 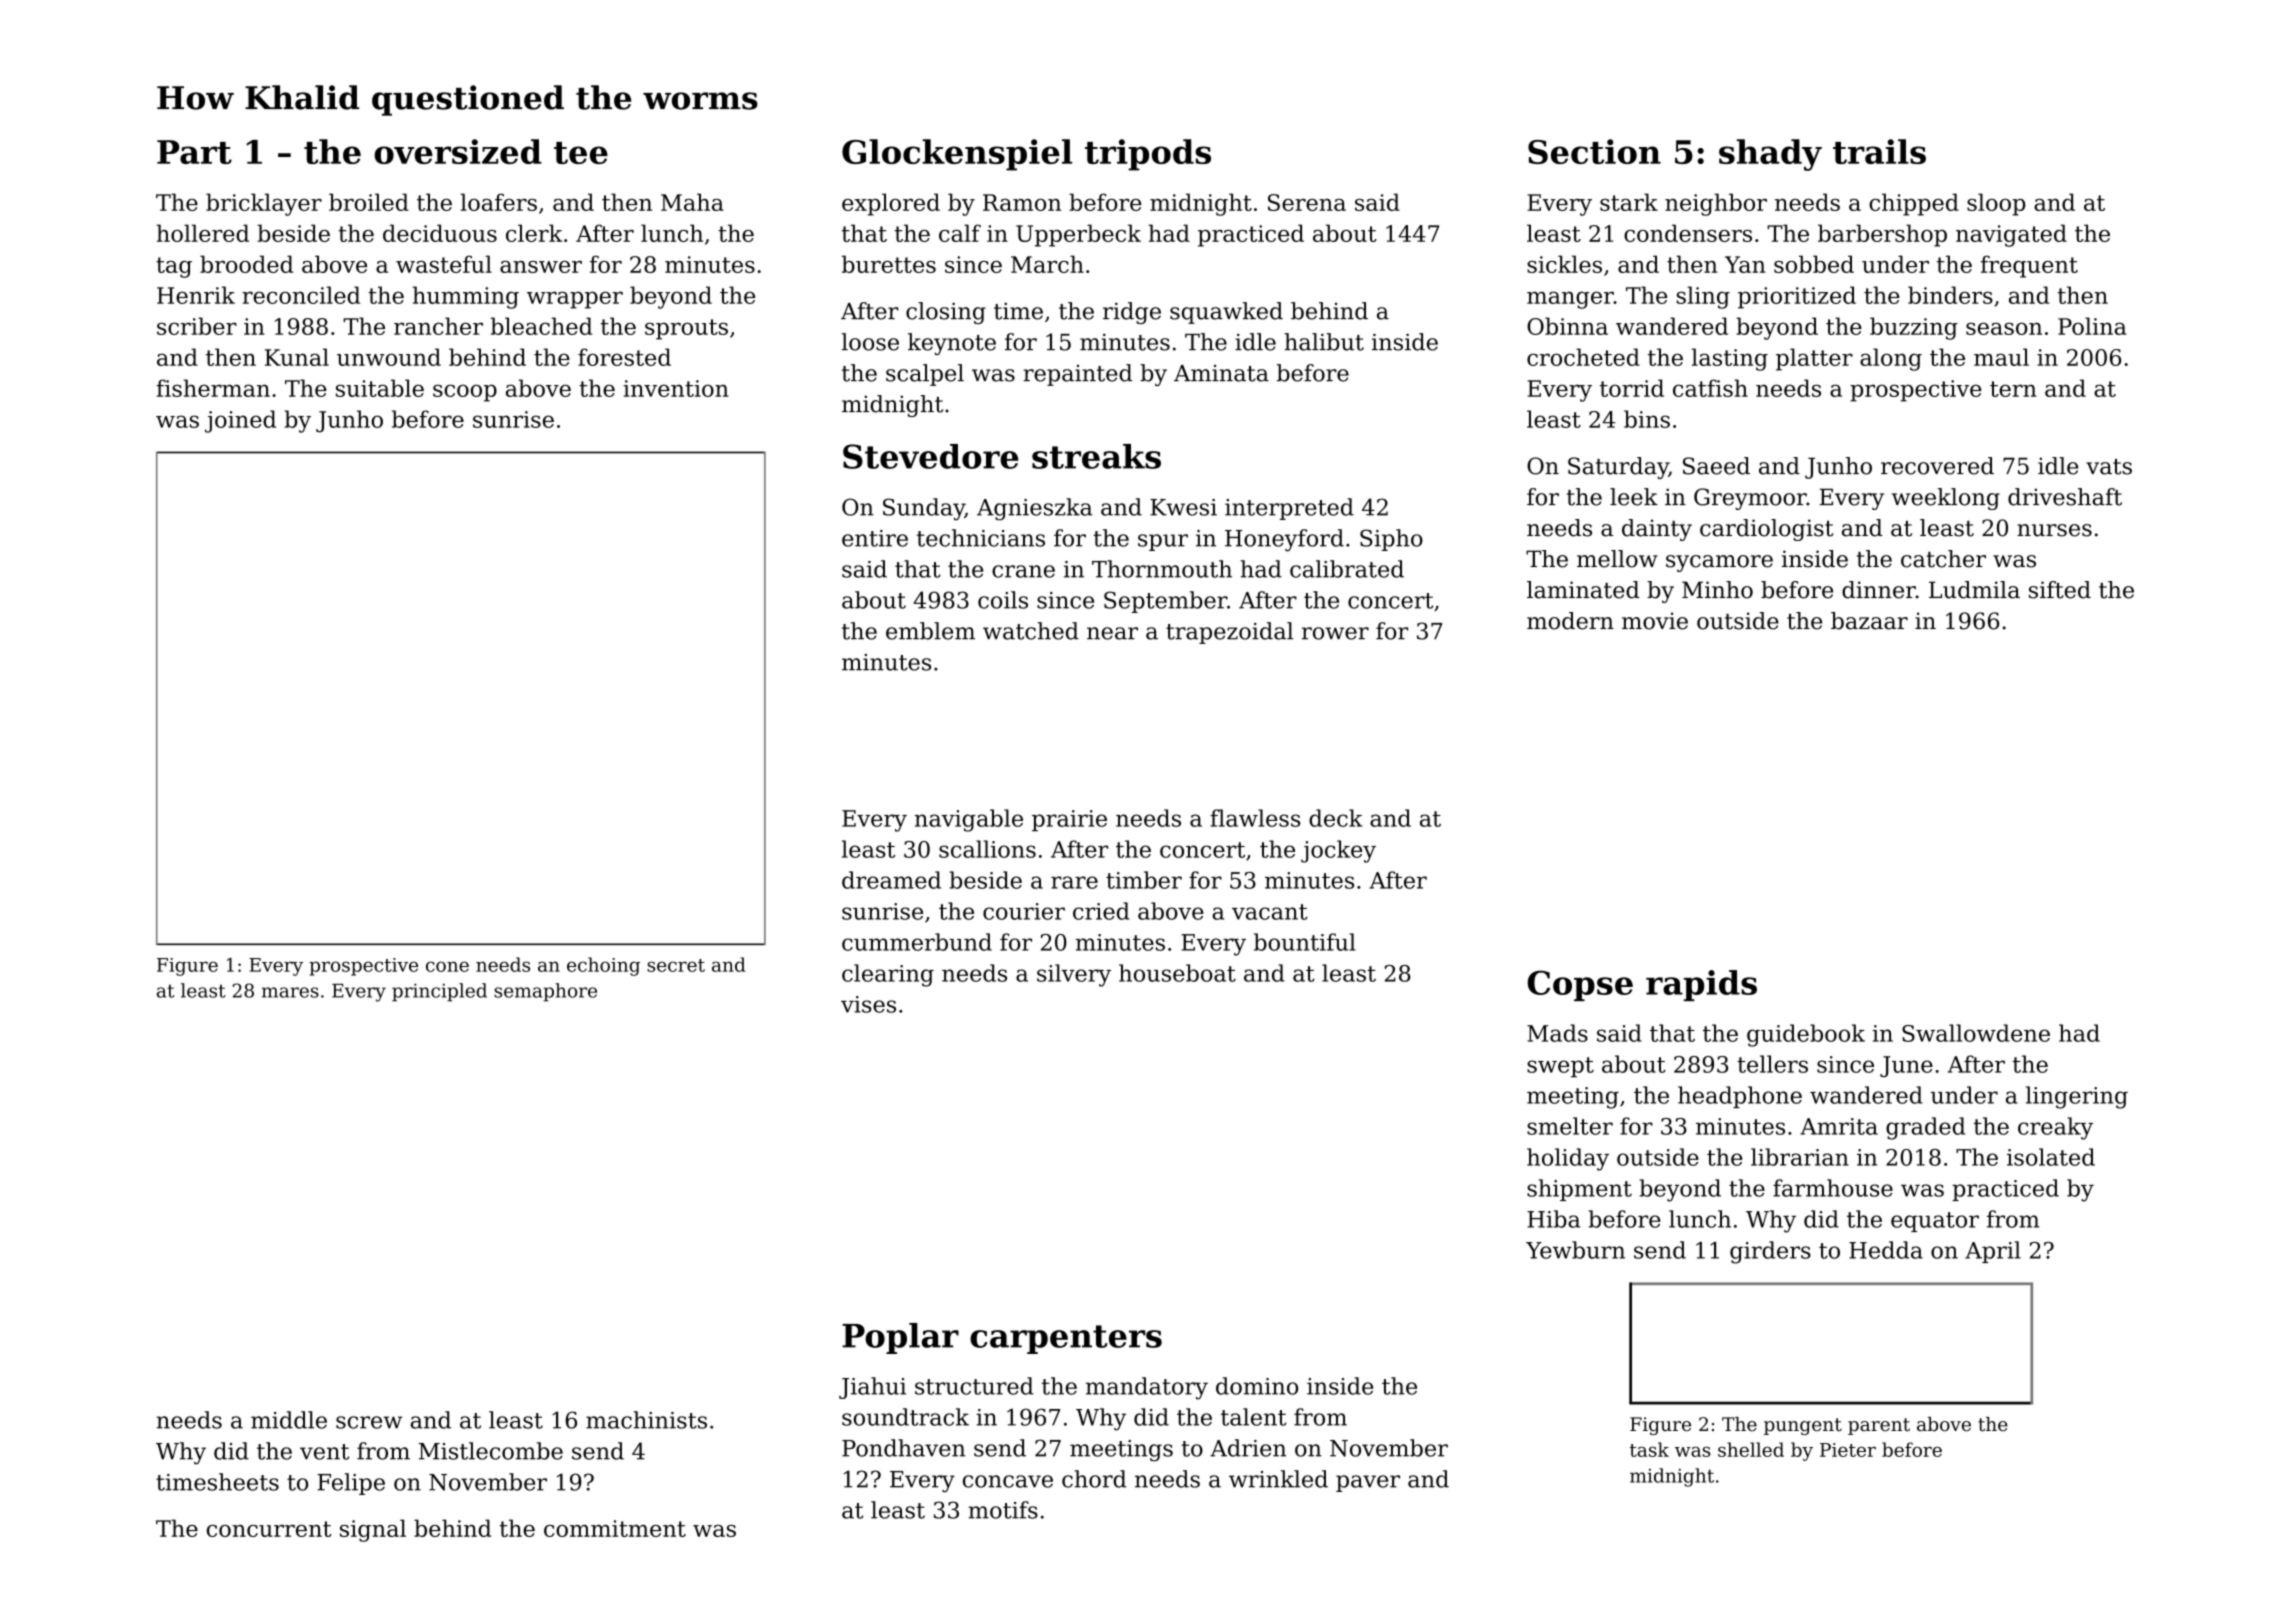 What do you see at coordinates (369, 1422) in the screenshot?
I see `screw` at bounding box center [369, 1422].
